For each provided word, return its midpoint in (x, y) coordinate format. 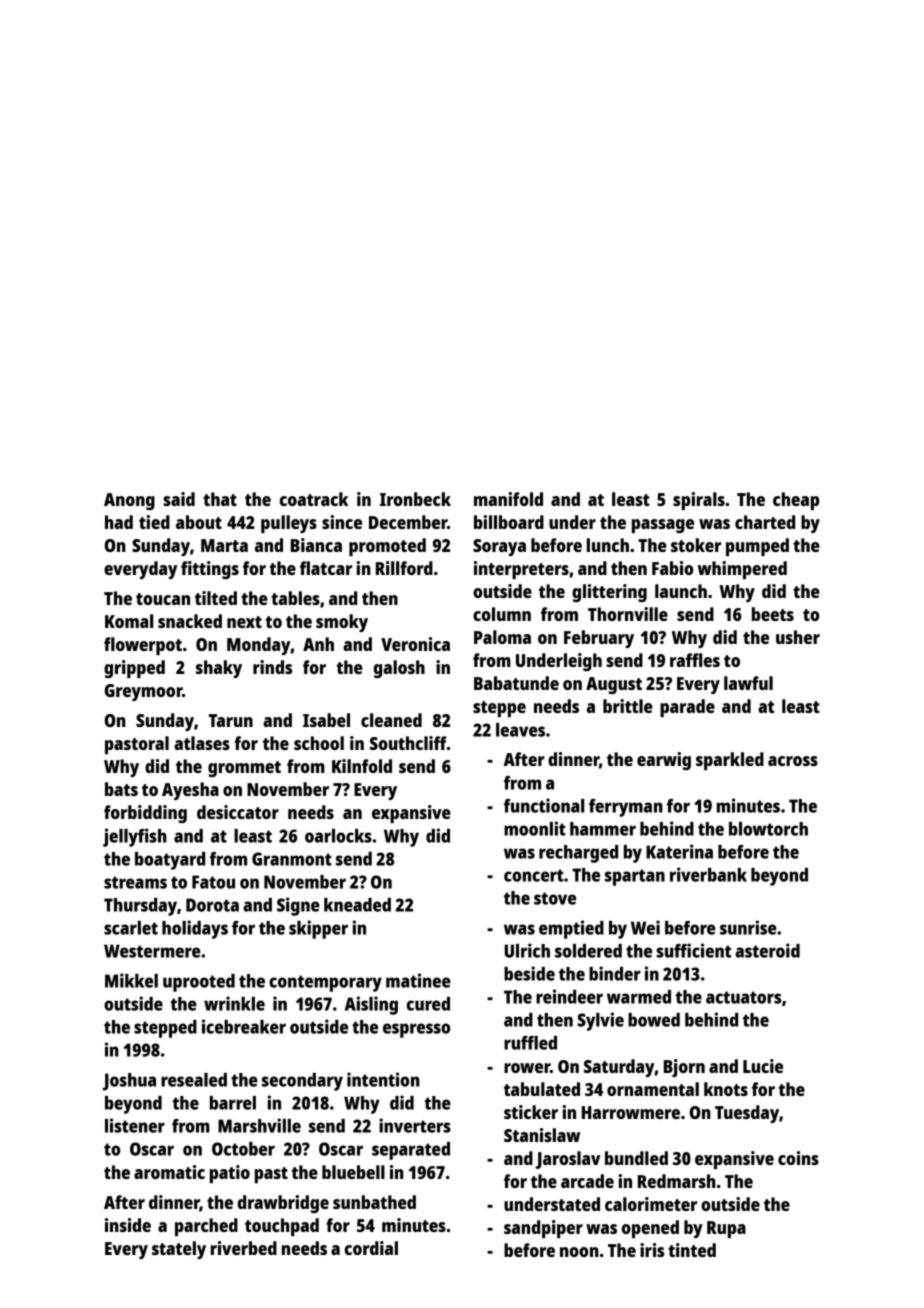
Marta (224, 545)
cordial (371, 1248)
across (793, 761)
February (599, 639)
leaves (520, 730)
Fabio (672, 568)
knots (726, 1089)
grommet (244, 769)
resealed (194, 1080)
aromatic (169, 1172)
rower (527, 1068)
